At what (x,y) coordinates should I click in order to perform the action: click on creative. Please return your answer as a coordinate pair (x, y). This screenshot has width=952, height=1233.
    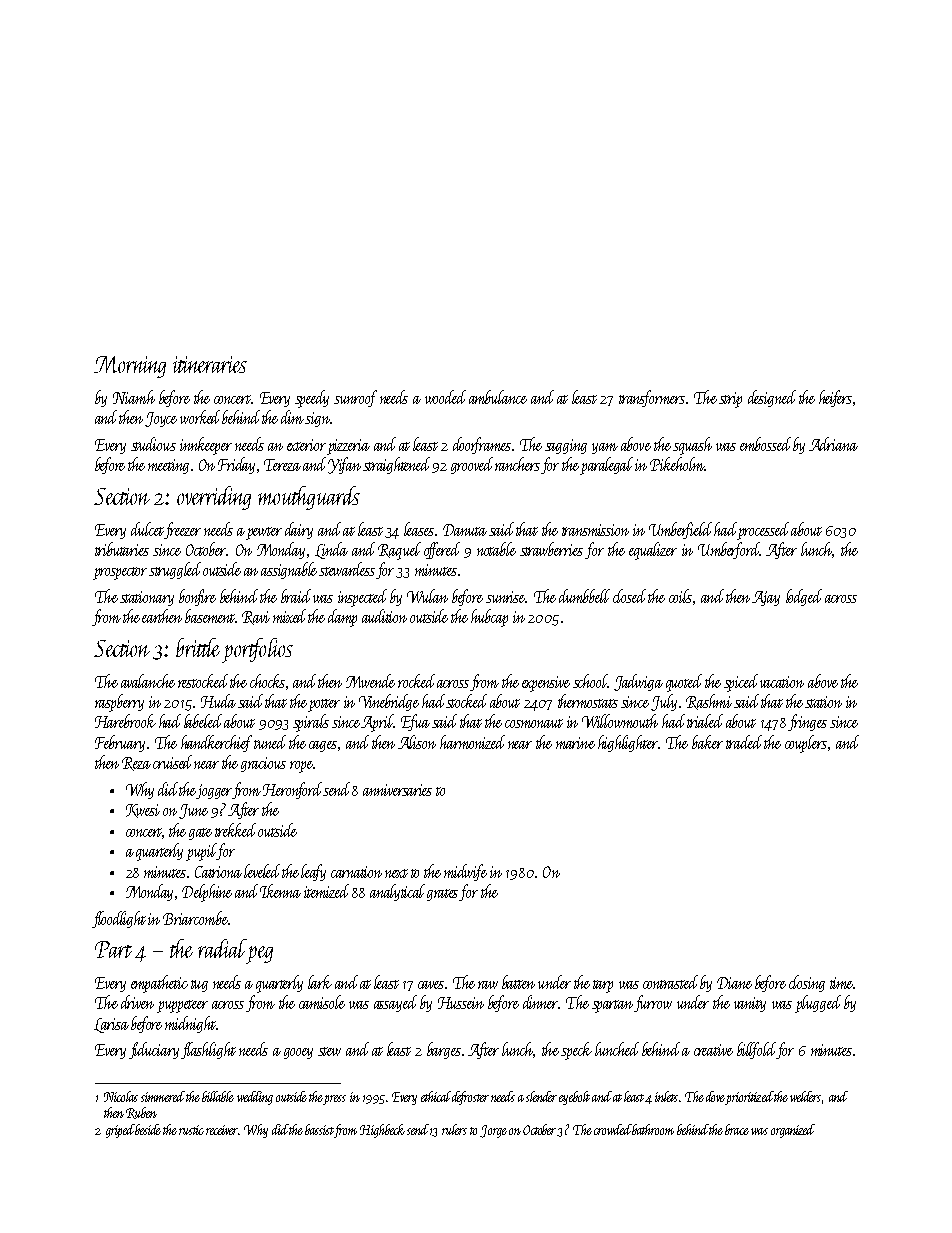
    Looking at the image, I should click on (713, 1050).
